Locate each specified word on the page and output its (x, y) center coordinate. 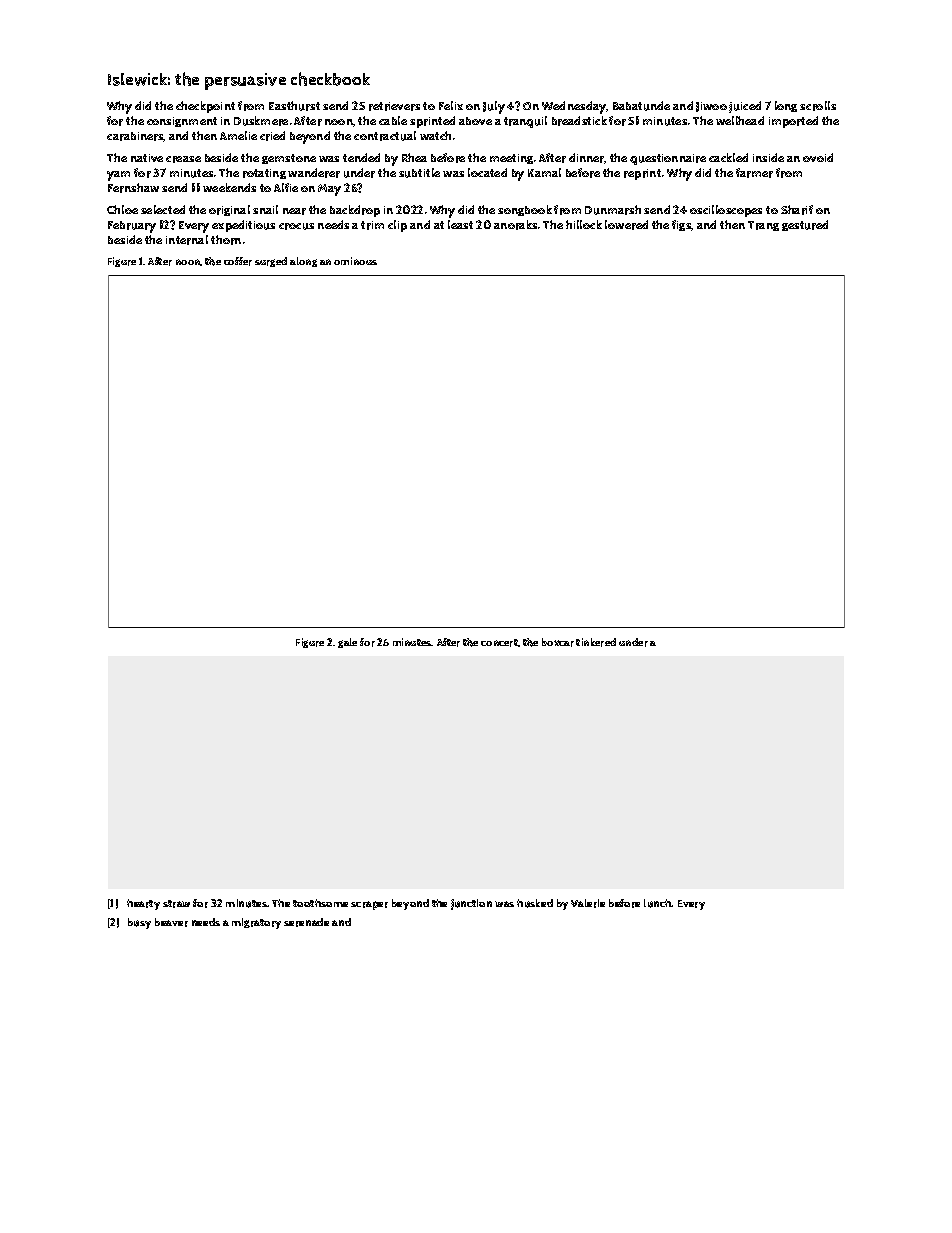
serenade (306, 922)
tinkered (596, 642)
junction (471, 904)
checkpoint (205, 107)
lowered (626, 225)
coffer (238, 261)
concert (499, 643)
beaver (171, 922)
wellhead (740, 120)
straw (176, 904)
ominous (355, 261)
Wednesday (574, 107)
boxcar (558, 642)
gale (347, 643)
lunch (658, 903)
